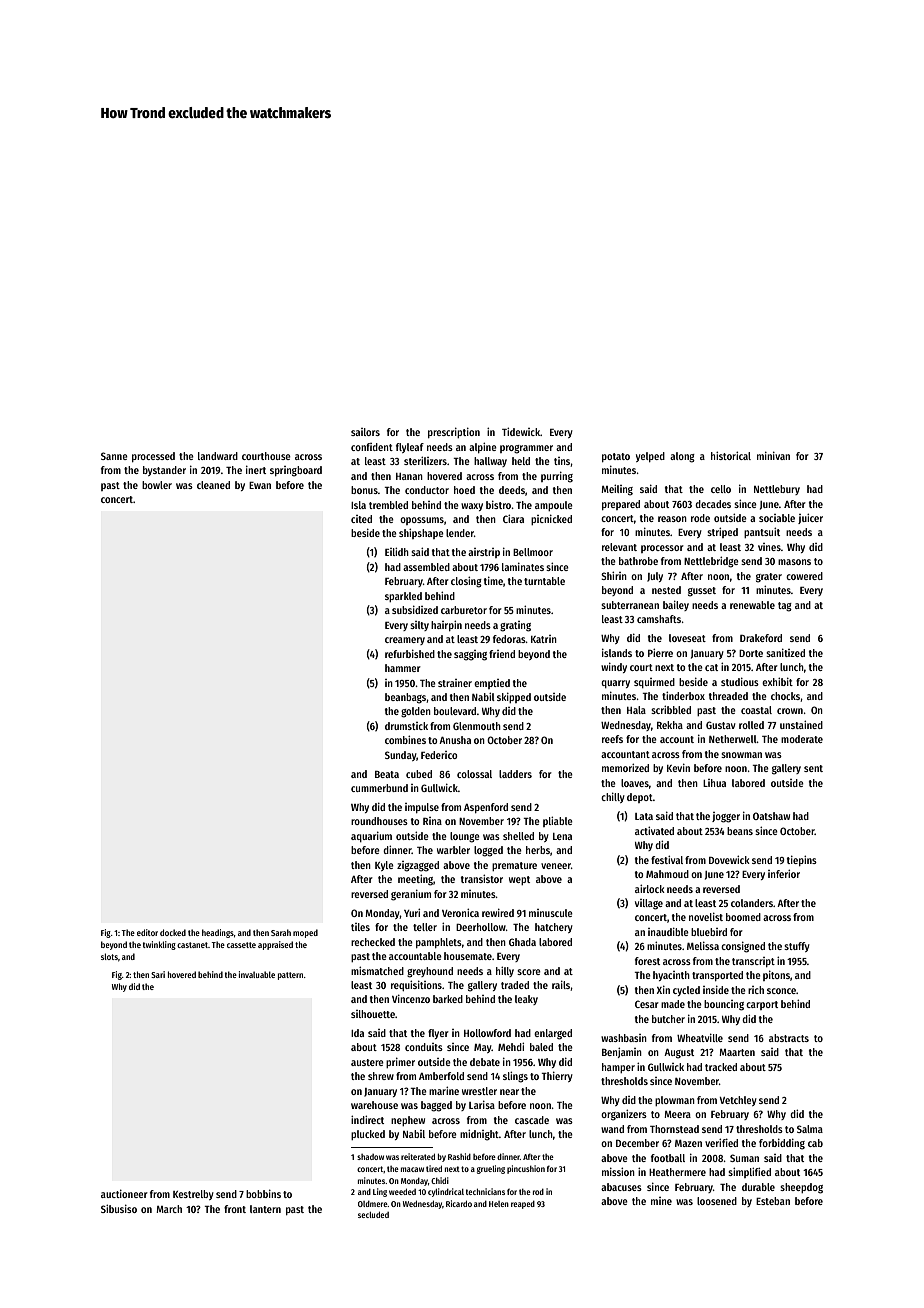 The height and width of the image is (1308, 924). I want to click on springboard, so click(296, 471).
